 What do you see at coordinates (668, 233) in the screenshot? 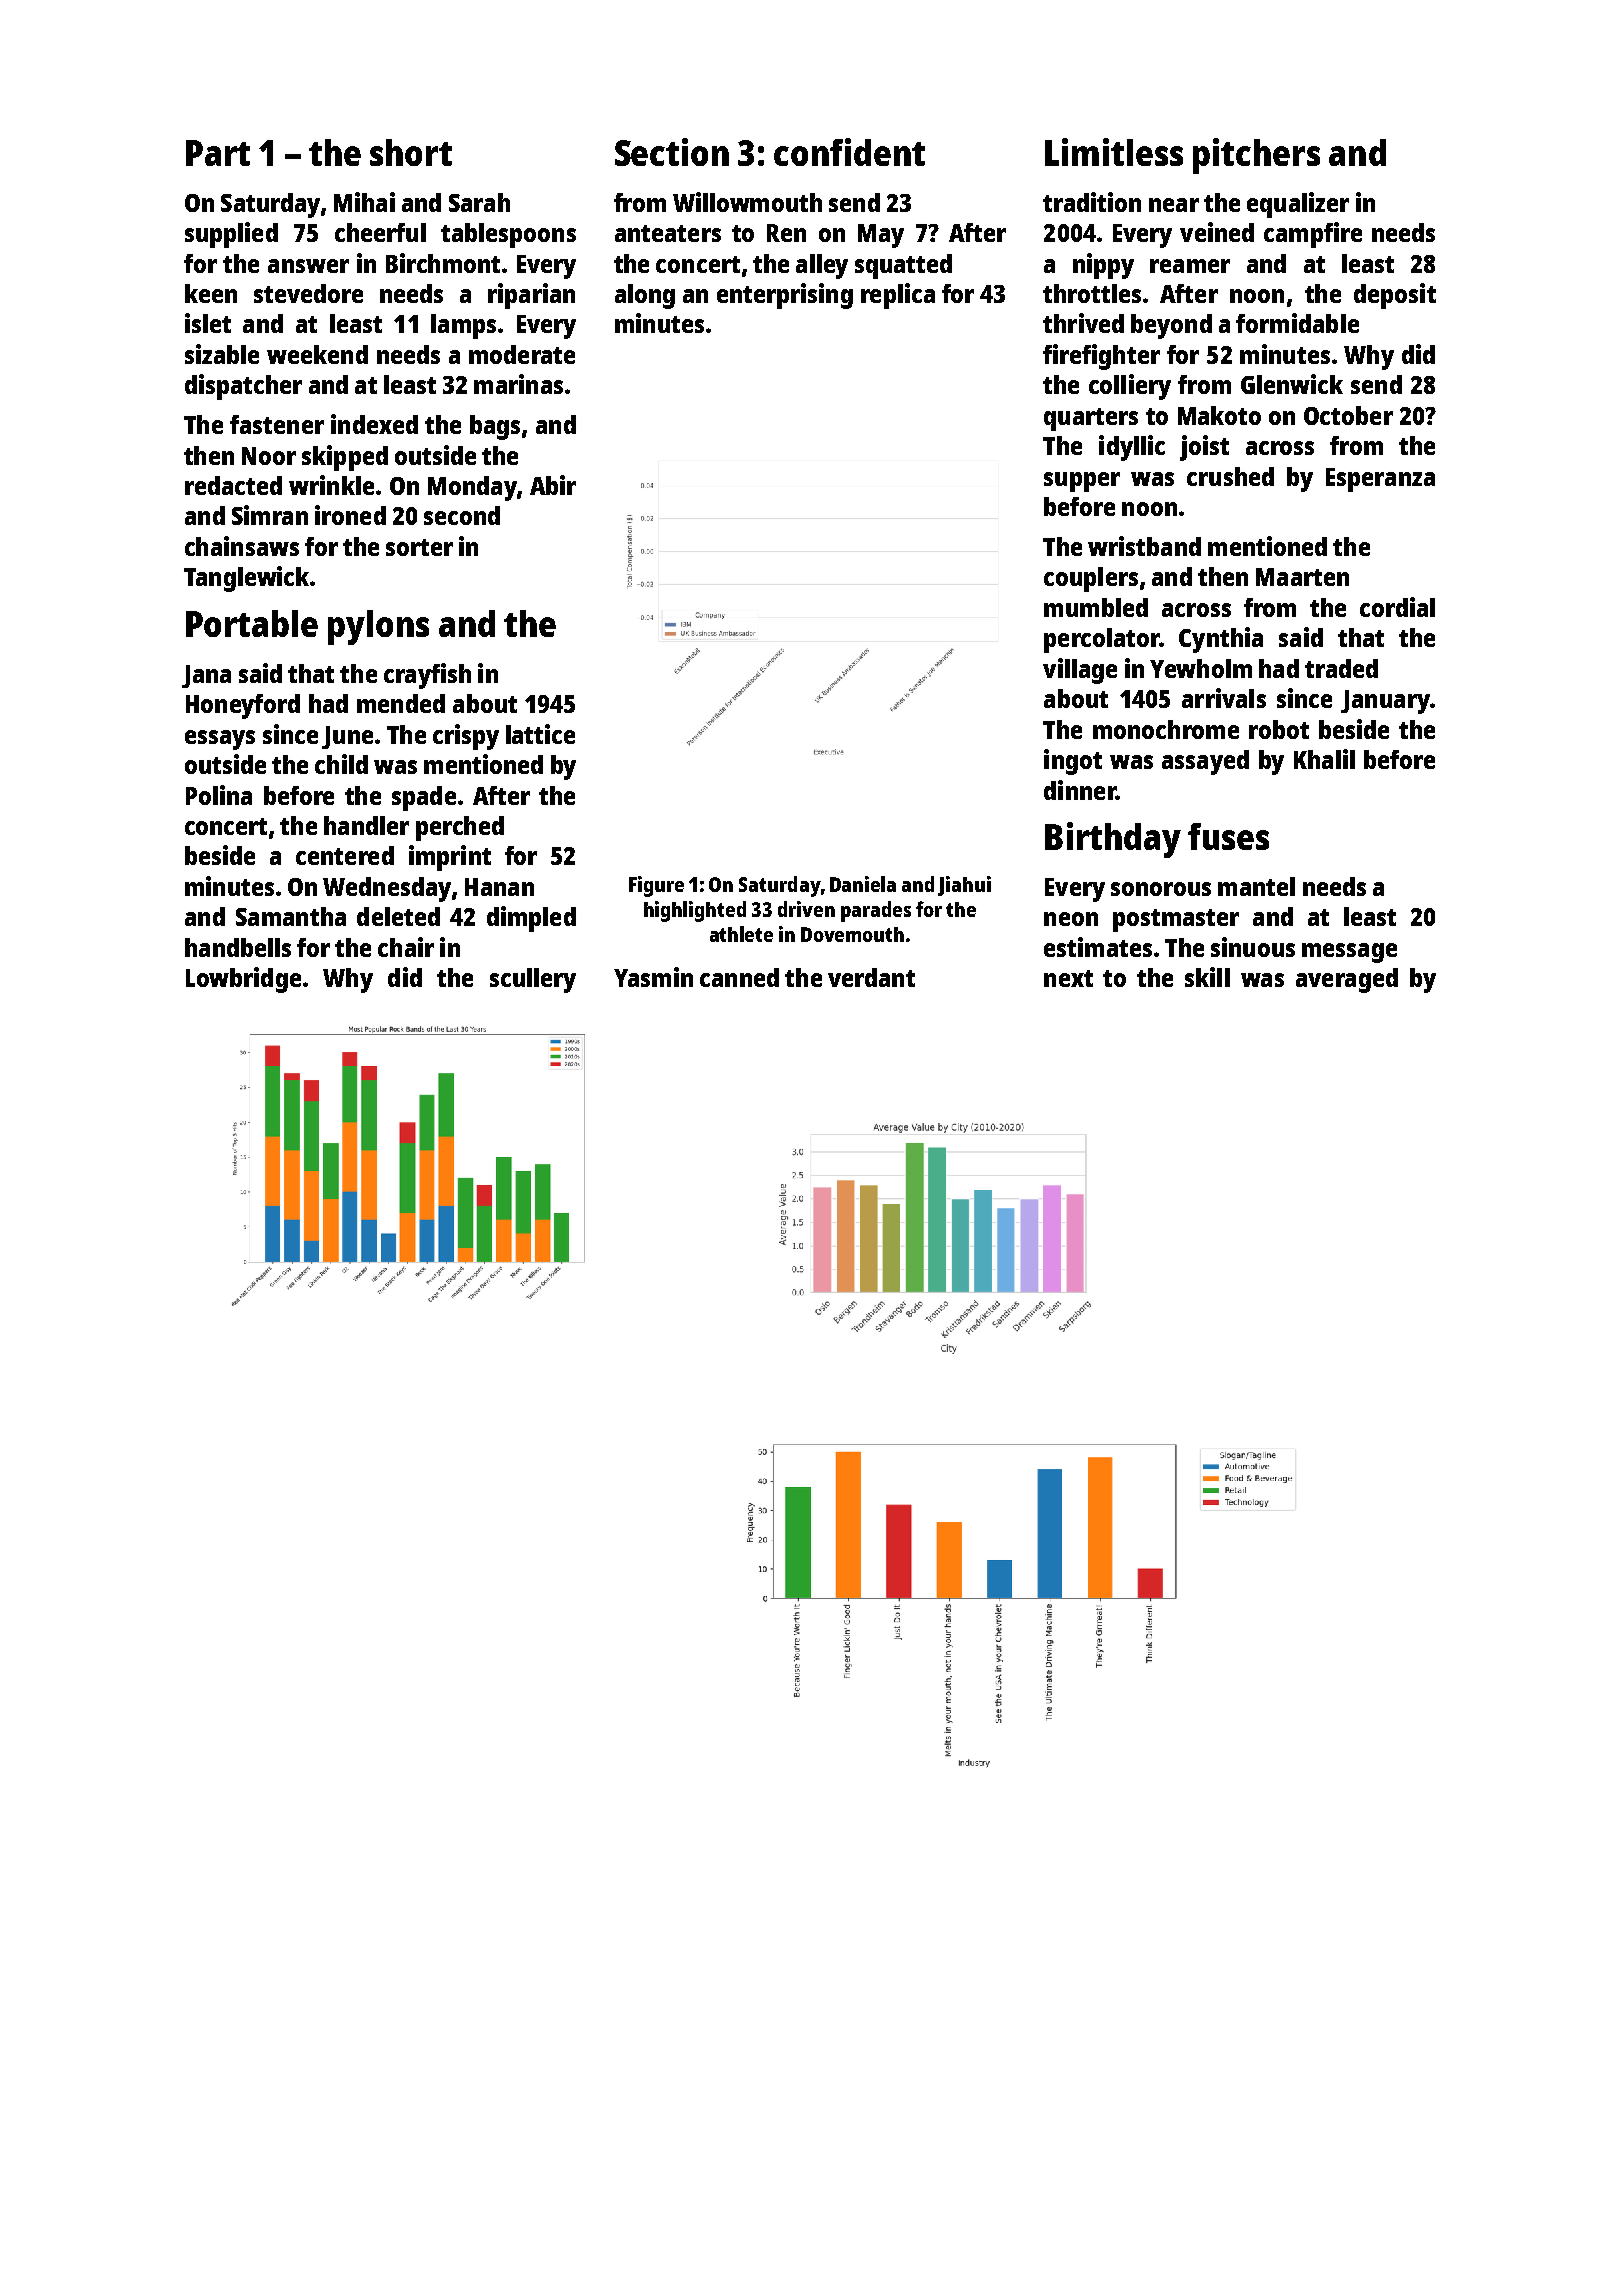
I see `anteaters` at bounding box center [668, 233].
